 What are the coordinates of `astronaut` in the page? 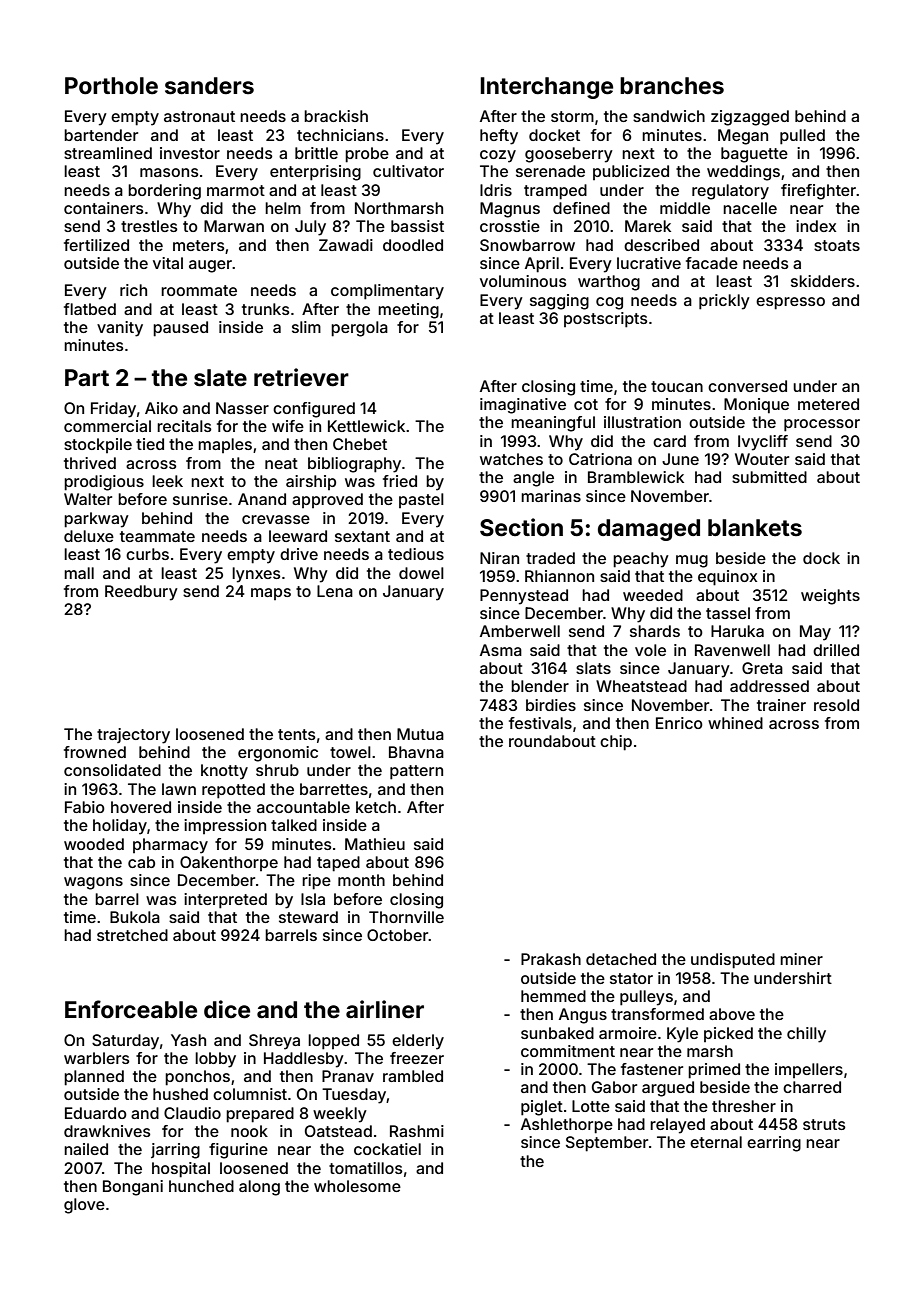 It's located at (199, 116).
